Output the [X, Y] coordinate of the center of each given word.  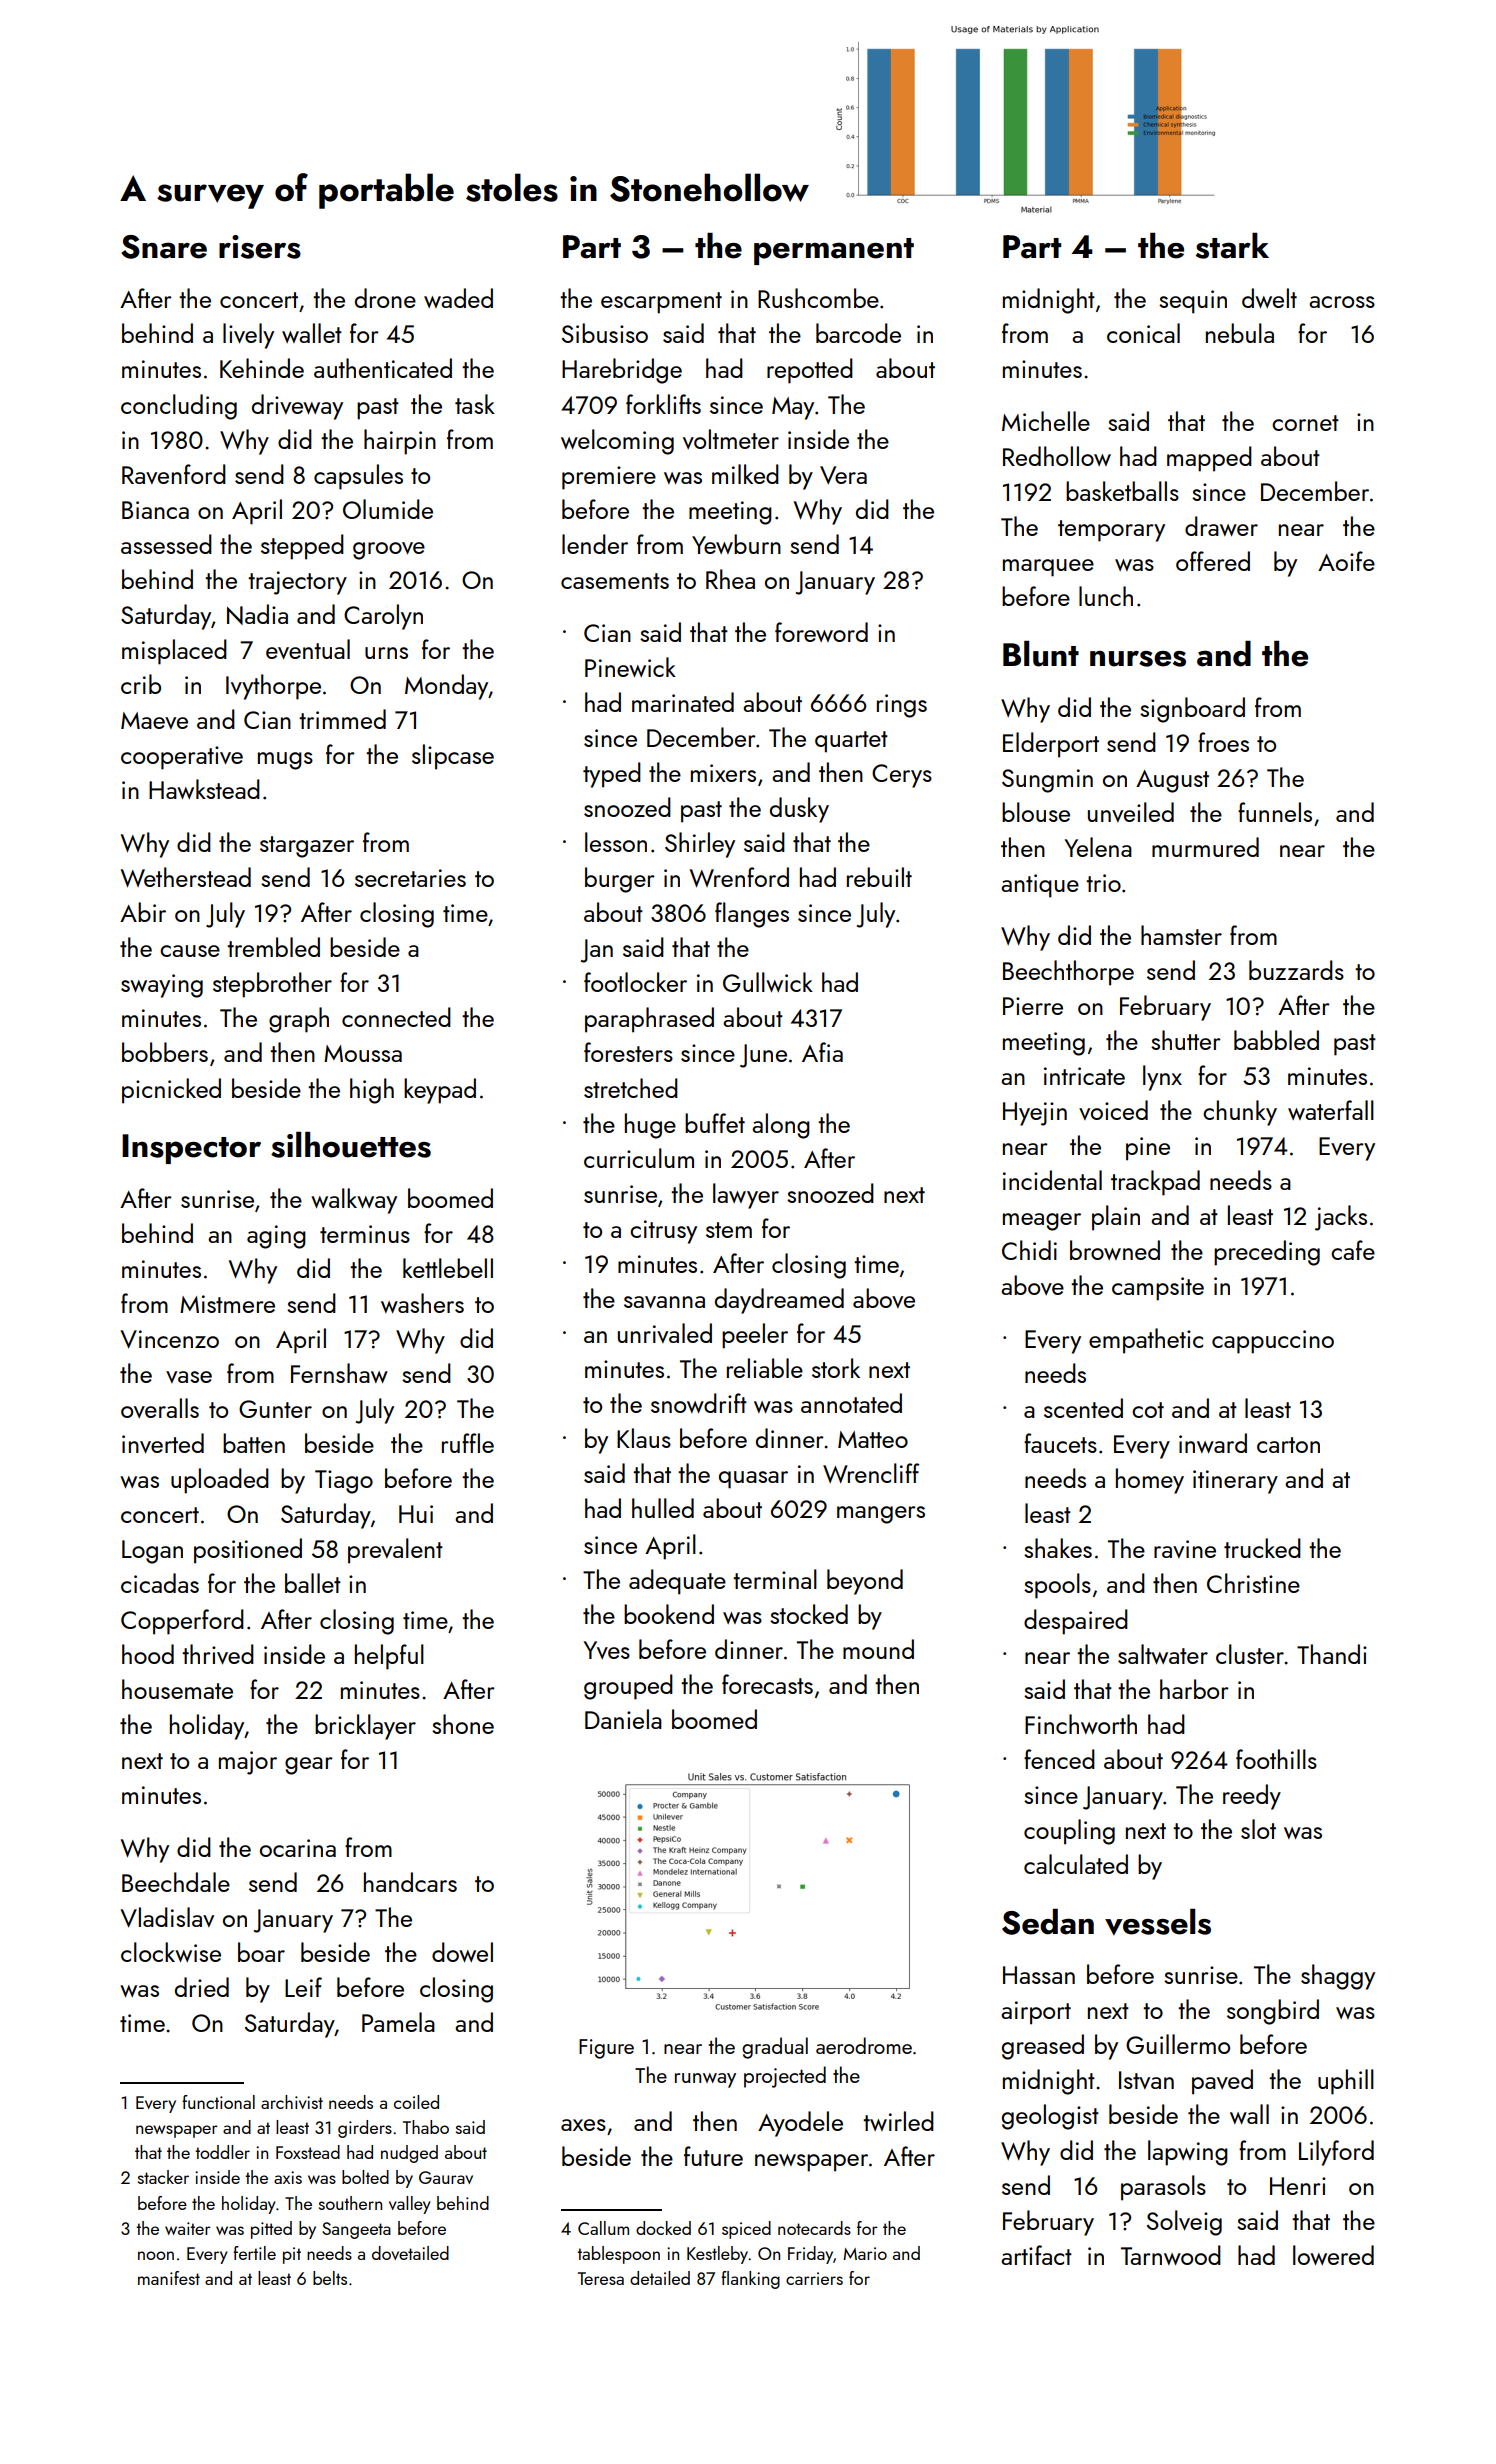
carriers [814, 2278]
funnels [1275, 812]
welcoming [617, 442]
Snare [164, 247]
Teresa [601, 2278]
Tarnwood [1171, 2255]
